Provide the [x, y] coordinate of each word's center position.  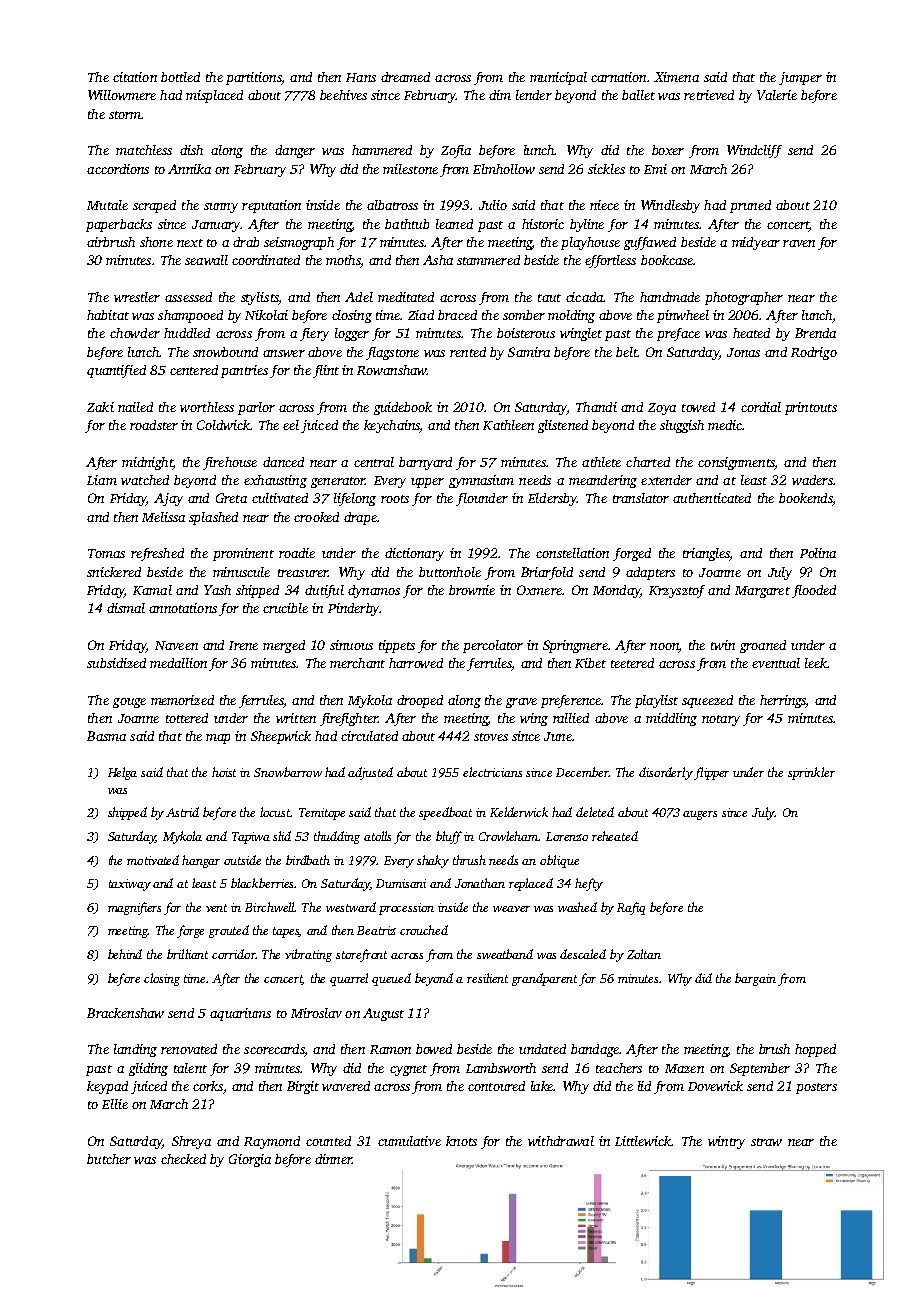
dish [191, 150]
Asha [438, 260]
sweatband [505, 954]
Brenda [815, 333]
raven [799, 243]
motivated [153, 860]
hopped [815, 1050]
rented [468, 352]
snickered [114, 572]
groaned [763, 646]
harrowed [416, 663]
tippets [397, 646]
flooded [814, 591]
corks [208, 1086]
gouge [129, 703]
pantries [244, 371]
